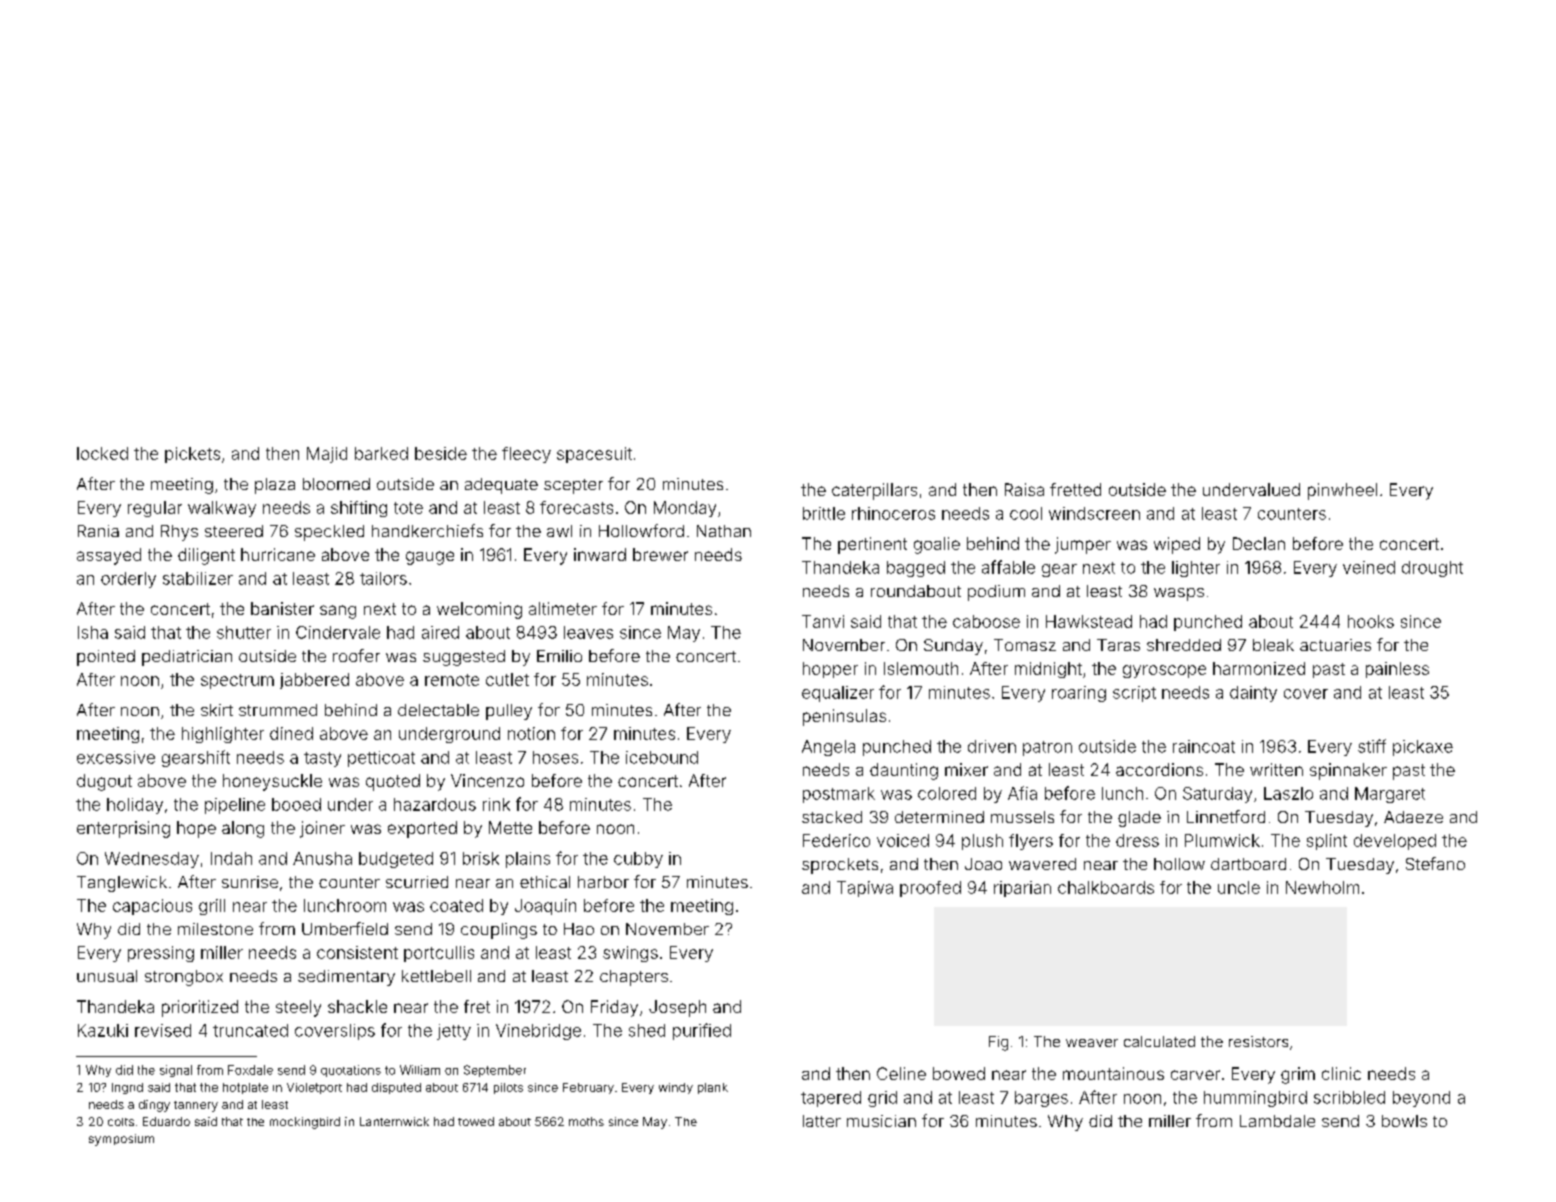 This page has height=1202, width=1556. What do you see at coordinates (1413, 817) in the page?
I see `Adaeze` at bounding box center [1413, 817].
